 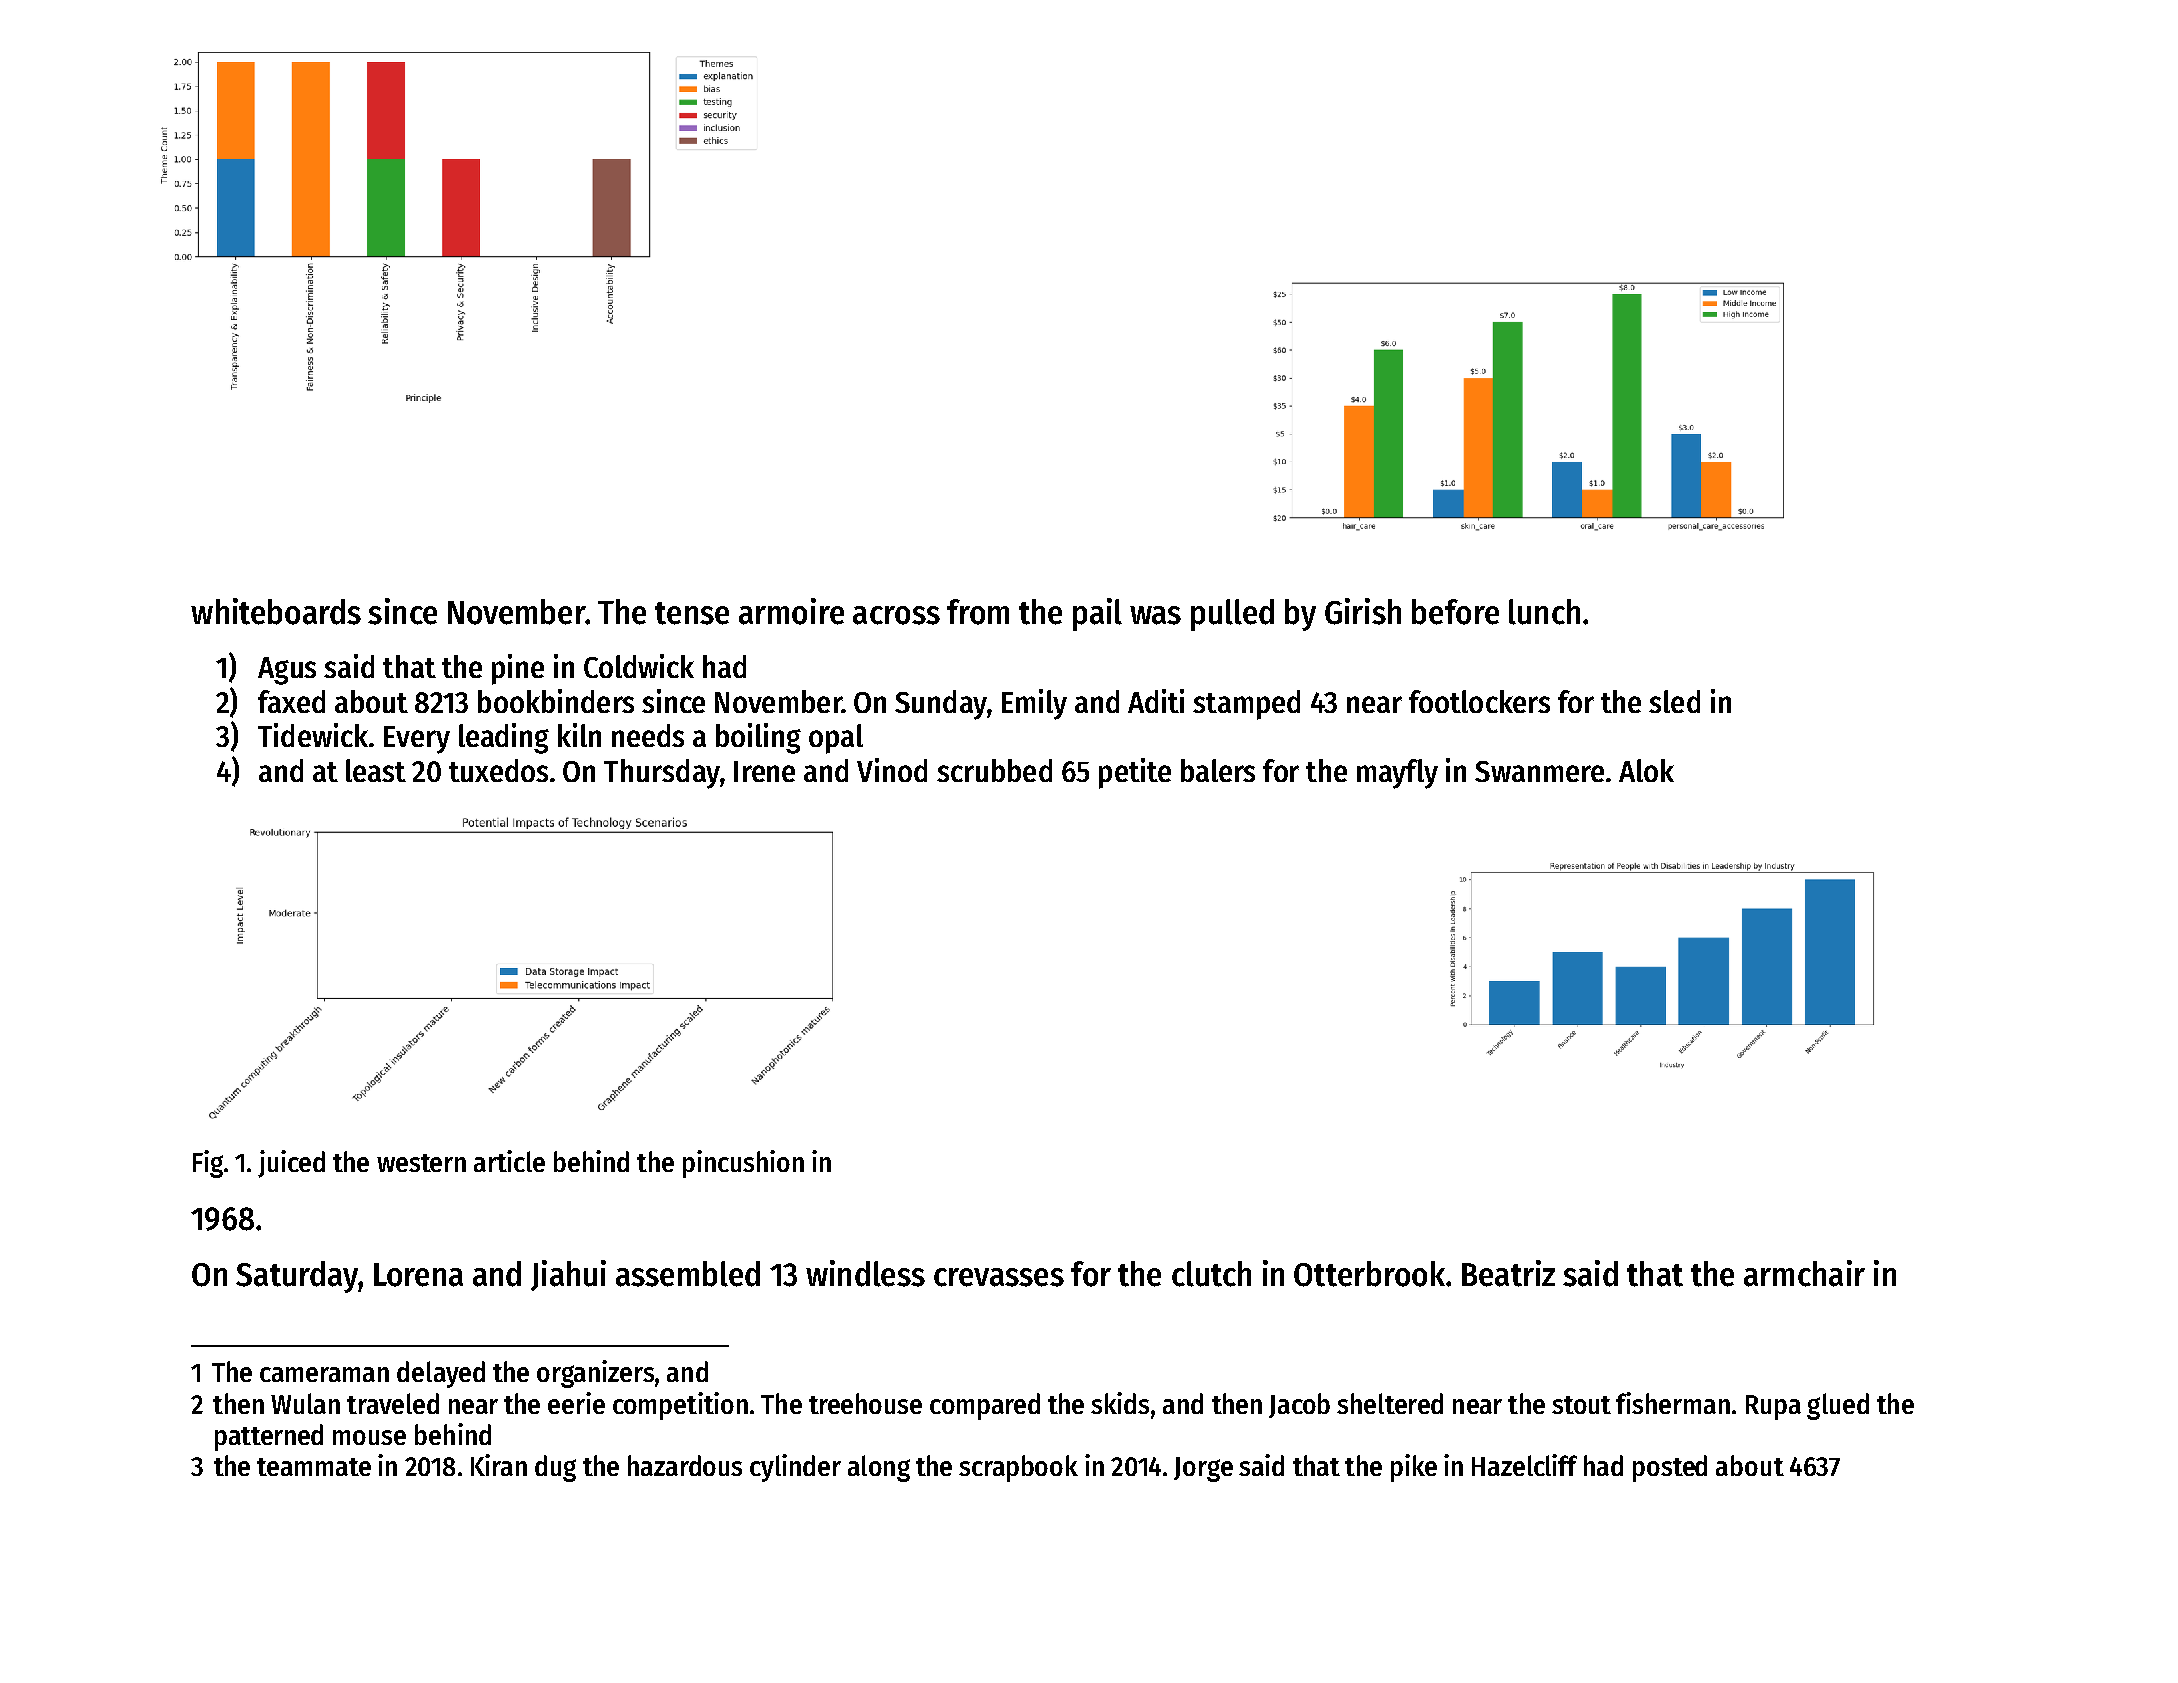 What do you see at coordinates (1097, 614) in the screenshot?
I see `pail` at bounding box center [1097, 614].
